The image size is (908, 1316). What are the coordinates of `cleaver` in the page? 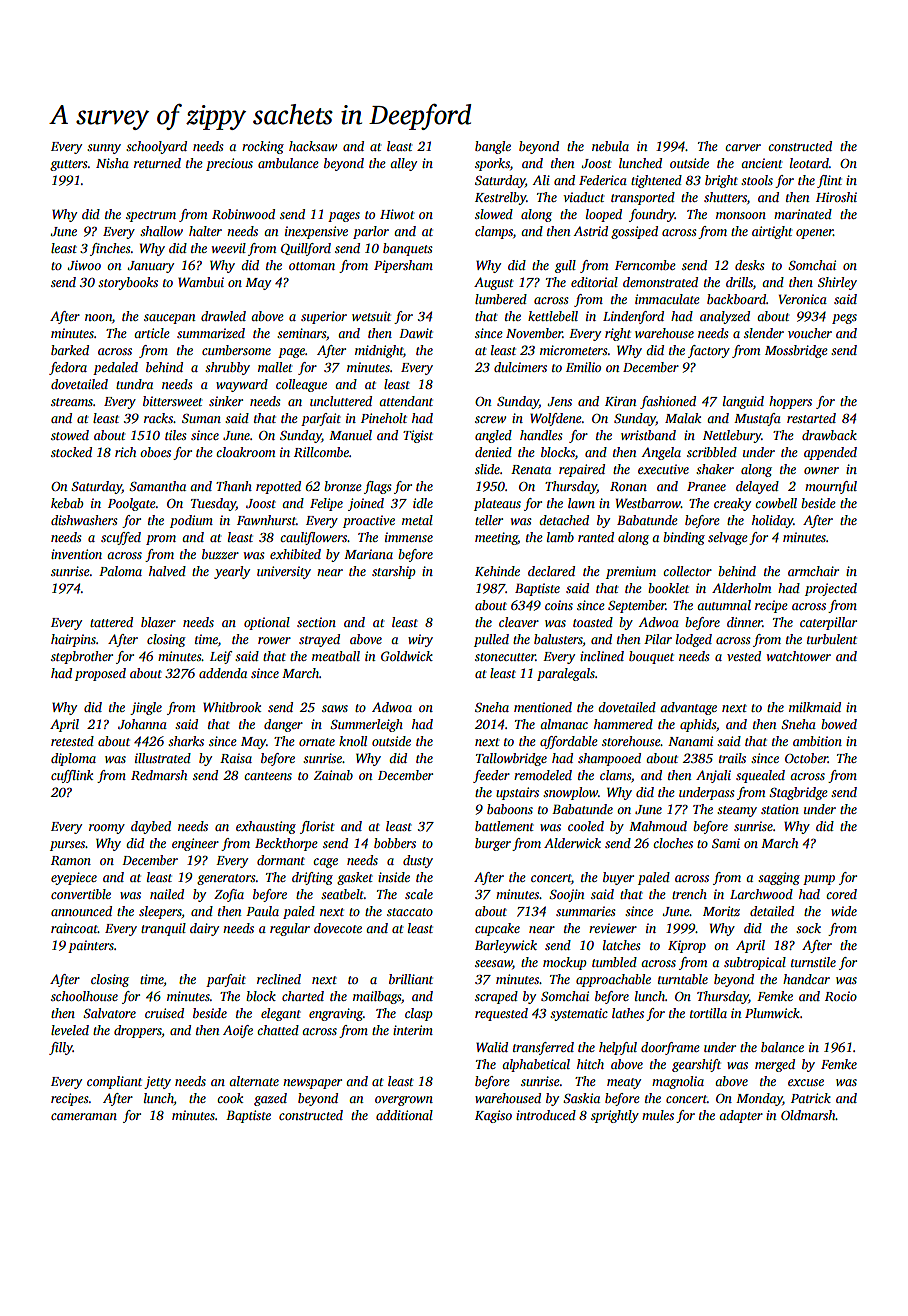 It's located at (519, 622).
